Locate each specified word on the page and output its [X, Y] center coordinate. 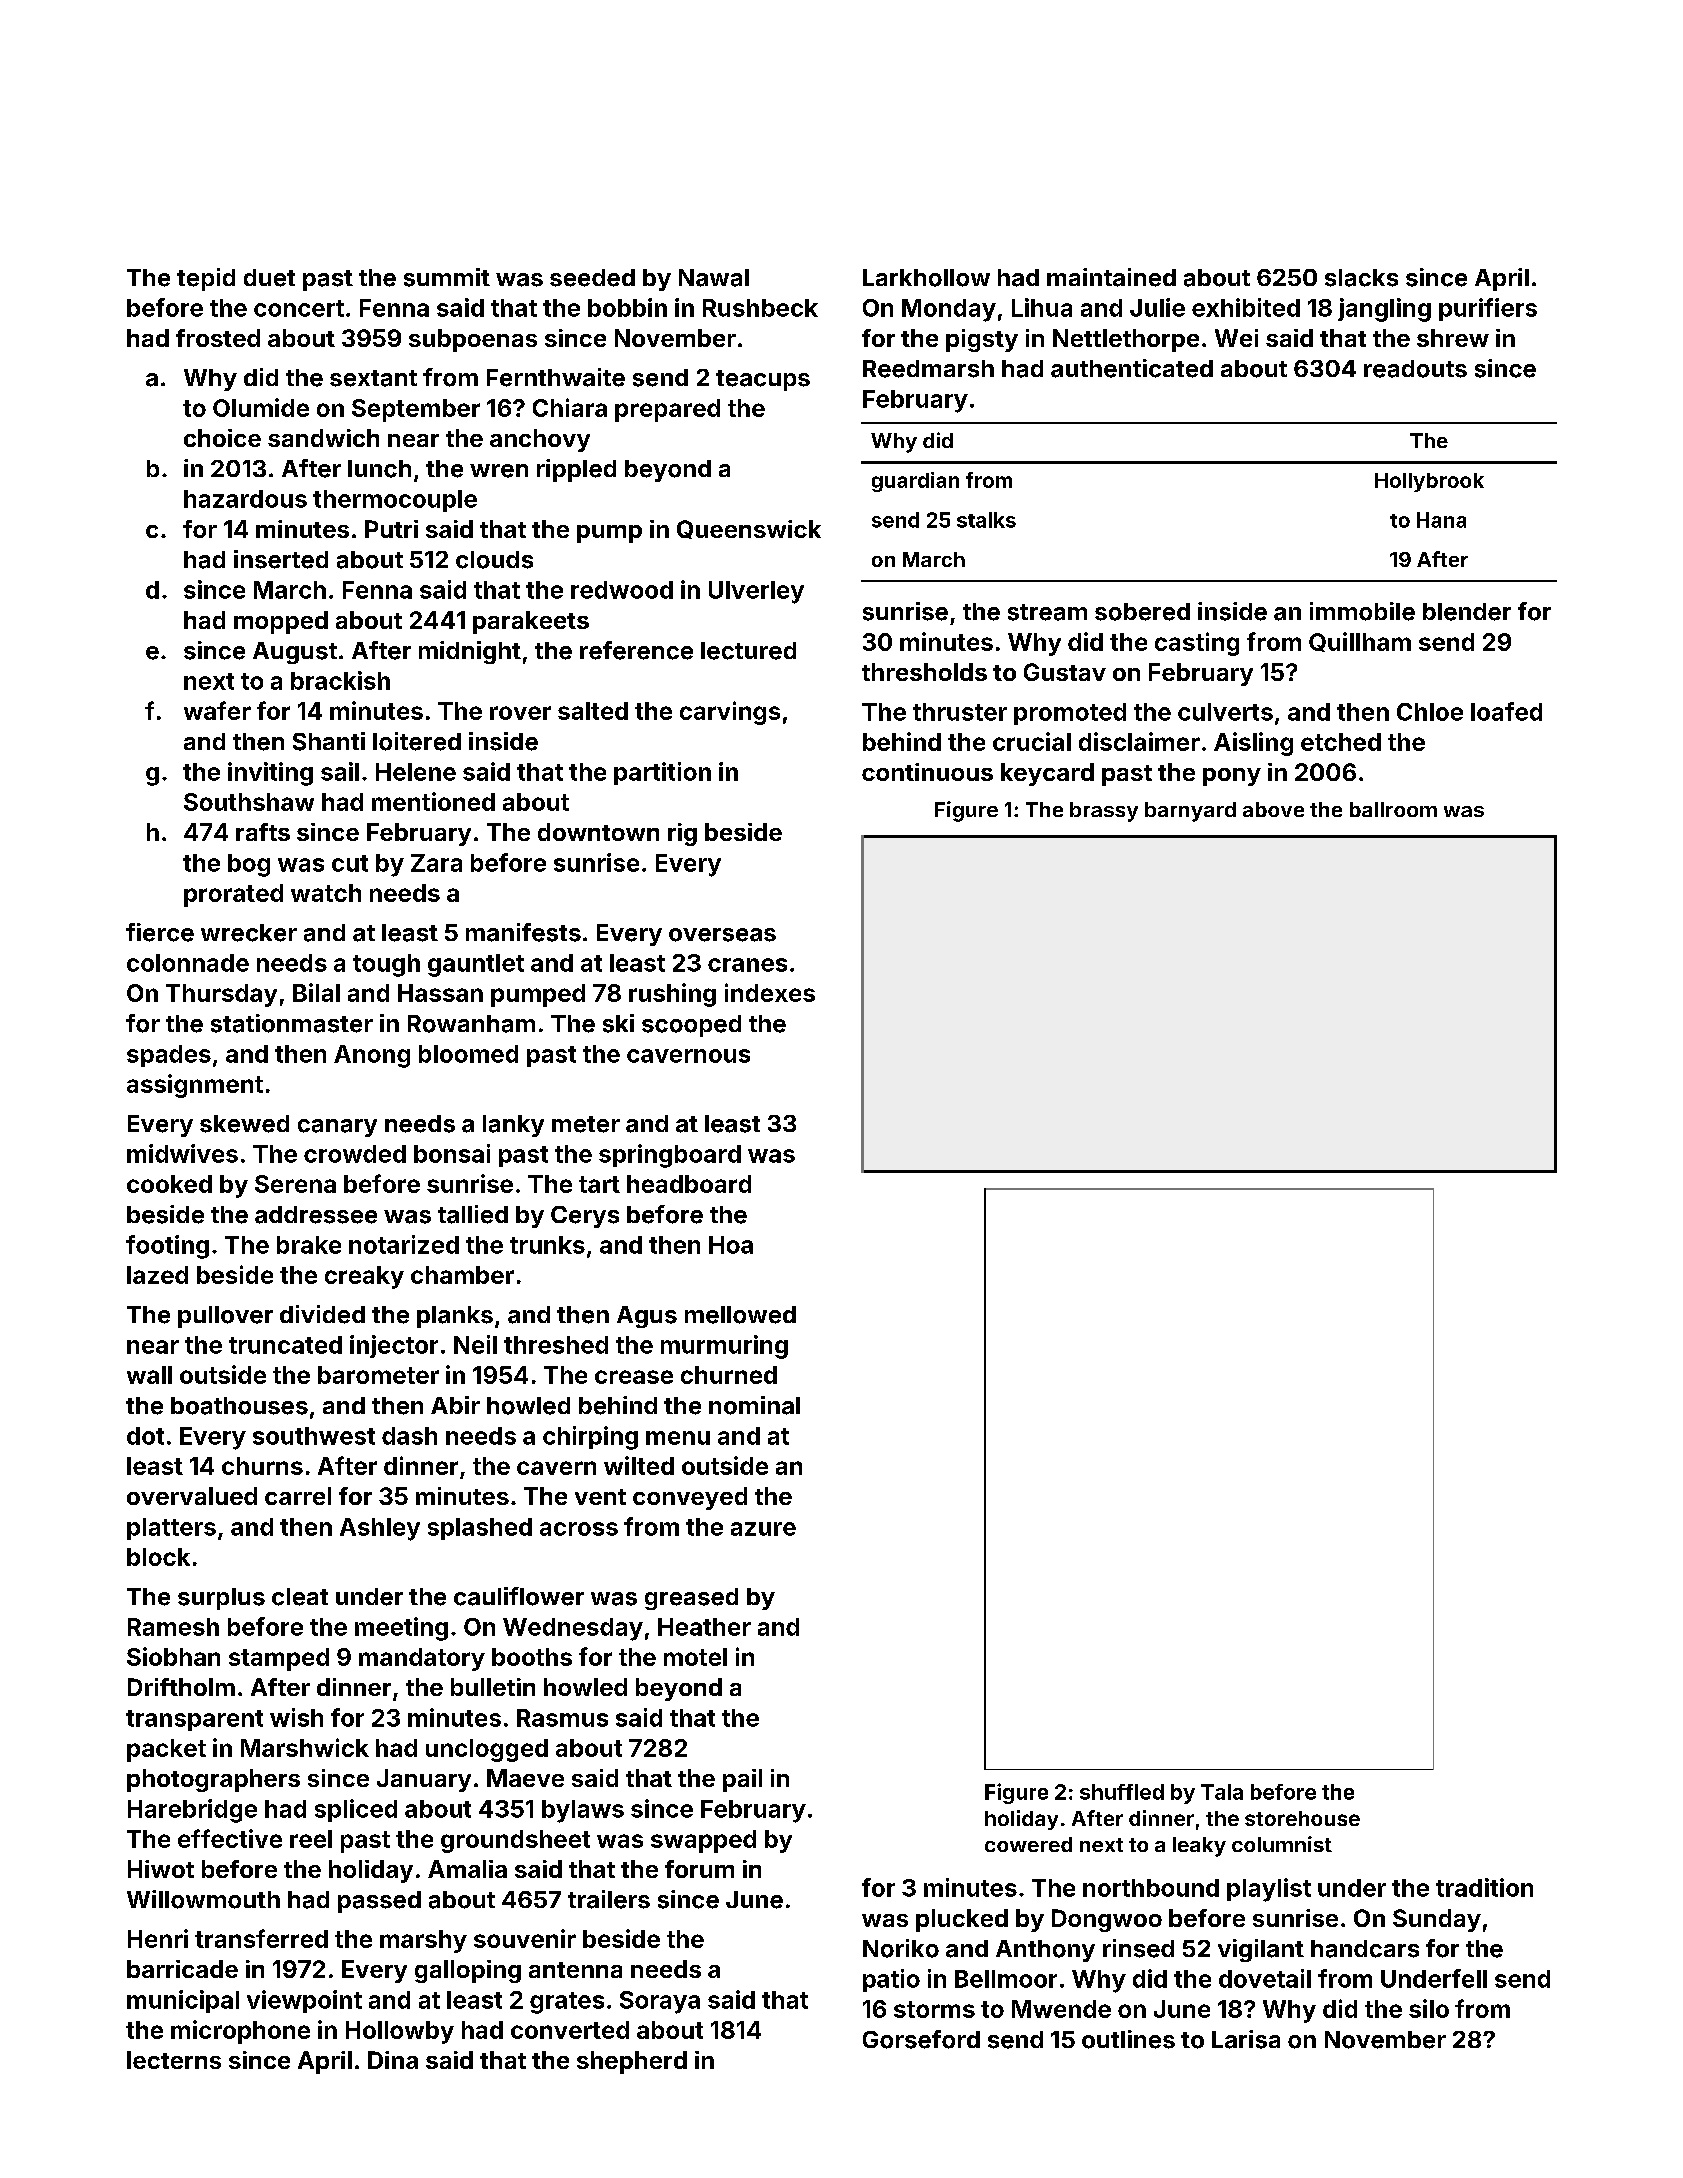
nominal [754, 1405]
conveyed [690, 1498]
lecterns [174, 2060]
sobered [1142, 612]
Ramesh [173, 1627]
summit [447, 277]
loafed [1506, 711]
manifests [523, 932]
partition [662, 773]
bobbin [627, 307]
